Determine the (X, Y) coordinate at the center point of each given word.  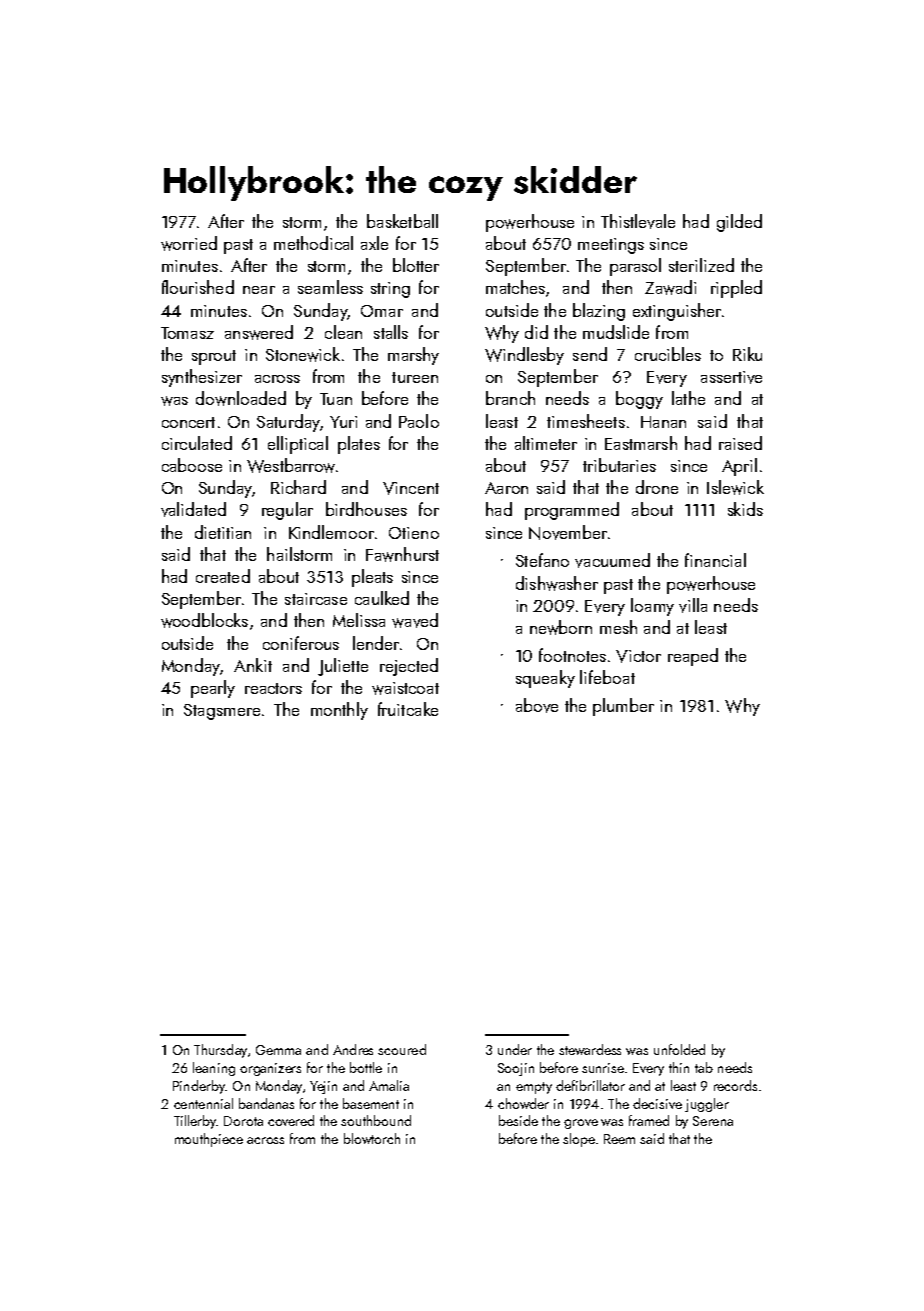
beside (518, 1120)
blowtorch (372, 1138)
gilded (739, 223)
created (223, 576)
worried (189, 243)
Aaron (506, 488)
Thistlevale (638, 221)
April (739, 467)
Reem (619, 1139)
